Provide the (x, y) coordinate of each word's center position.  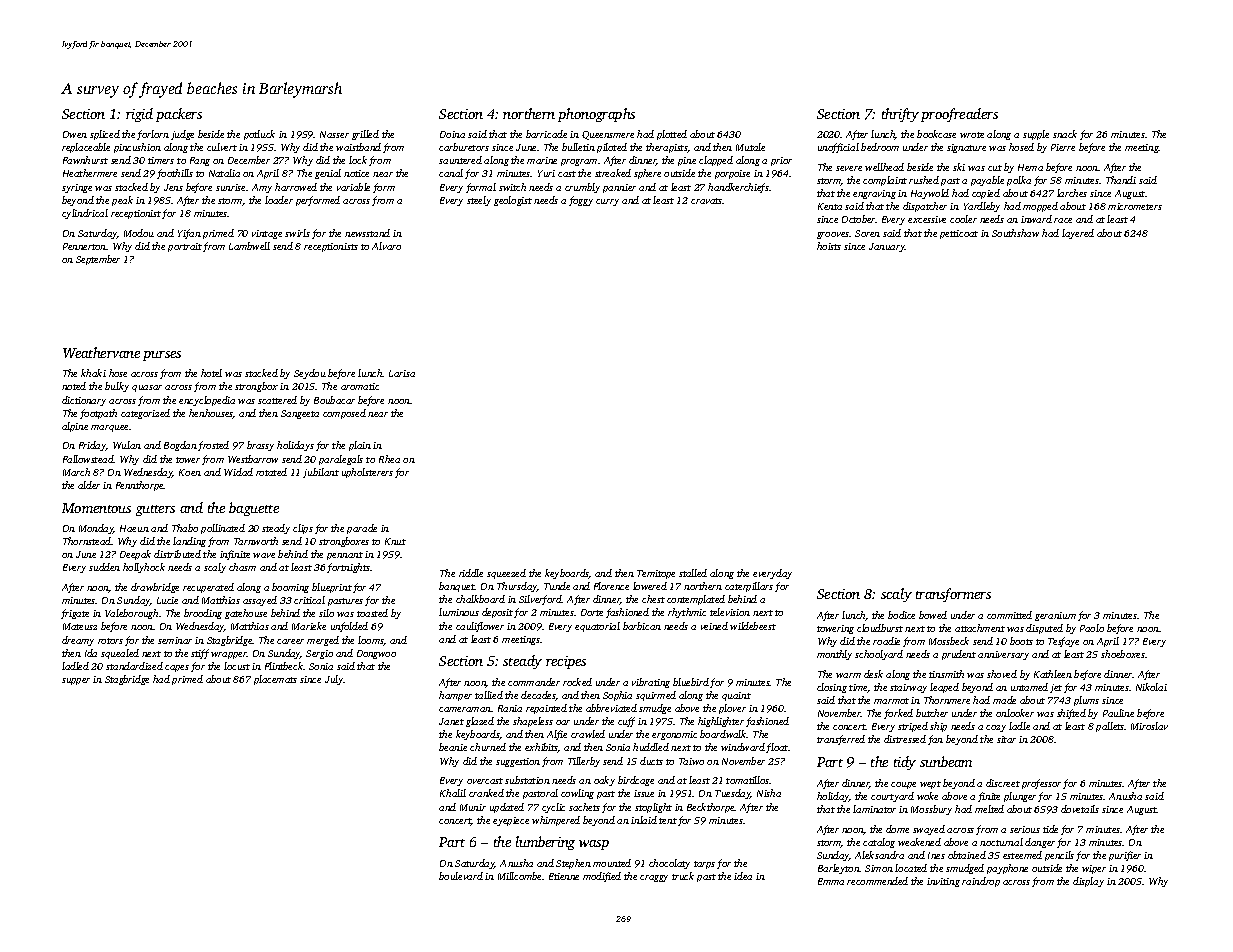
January (887, 247)
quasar (147, 388)
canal (451, 173)
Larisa (402, 373)
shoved (1002, 674)
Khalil (453, 793)
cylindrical (85, 214)
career (290, 641)
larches (1072, 193)
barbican (642, 626)
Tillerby (584, 762)
